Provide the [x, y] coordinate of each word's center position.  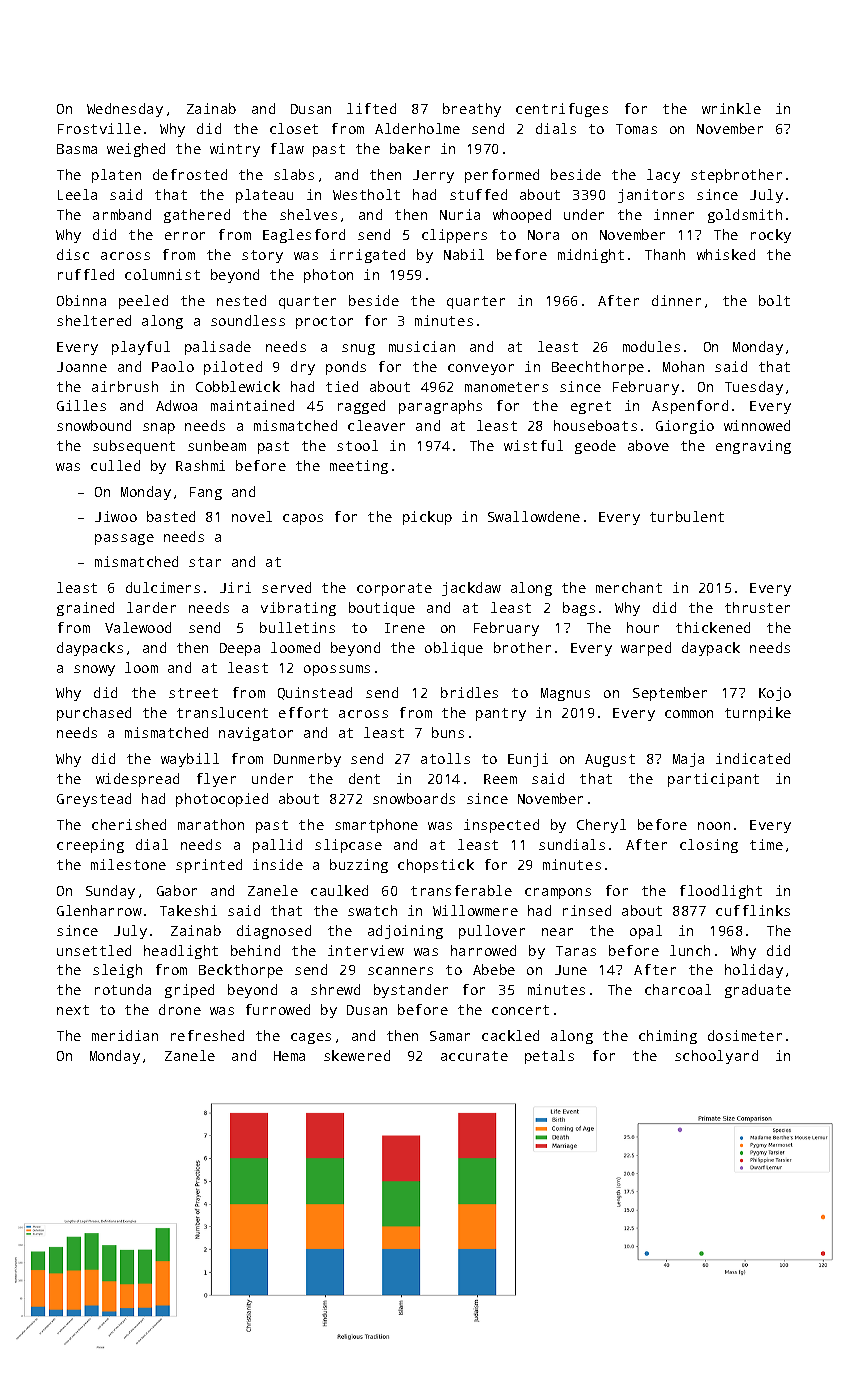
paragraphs [440, 407]
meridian [125, 1035]
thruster [757, 607]
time [766, 844]
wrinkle [731, 108]
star [205, 562]
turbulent [687, 516]
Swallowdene [534, 516]
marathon [211, 824]
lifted [371, 108]
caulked [339, 890]
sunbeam [217, 445]
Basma [77, 149]
